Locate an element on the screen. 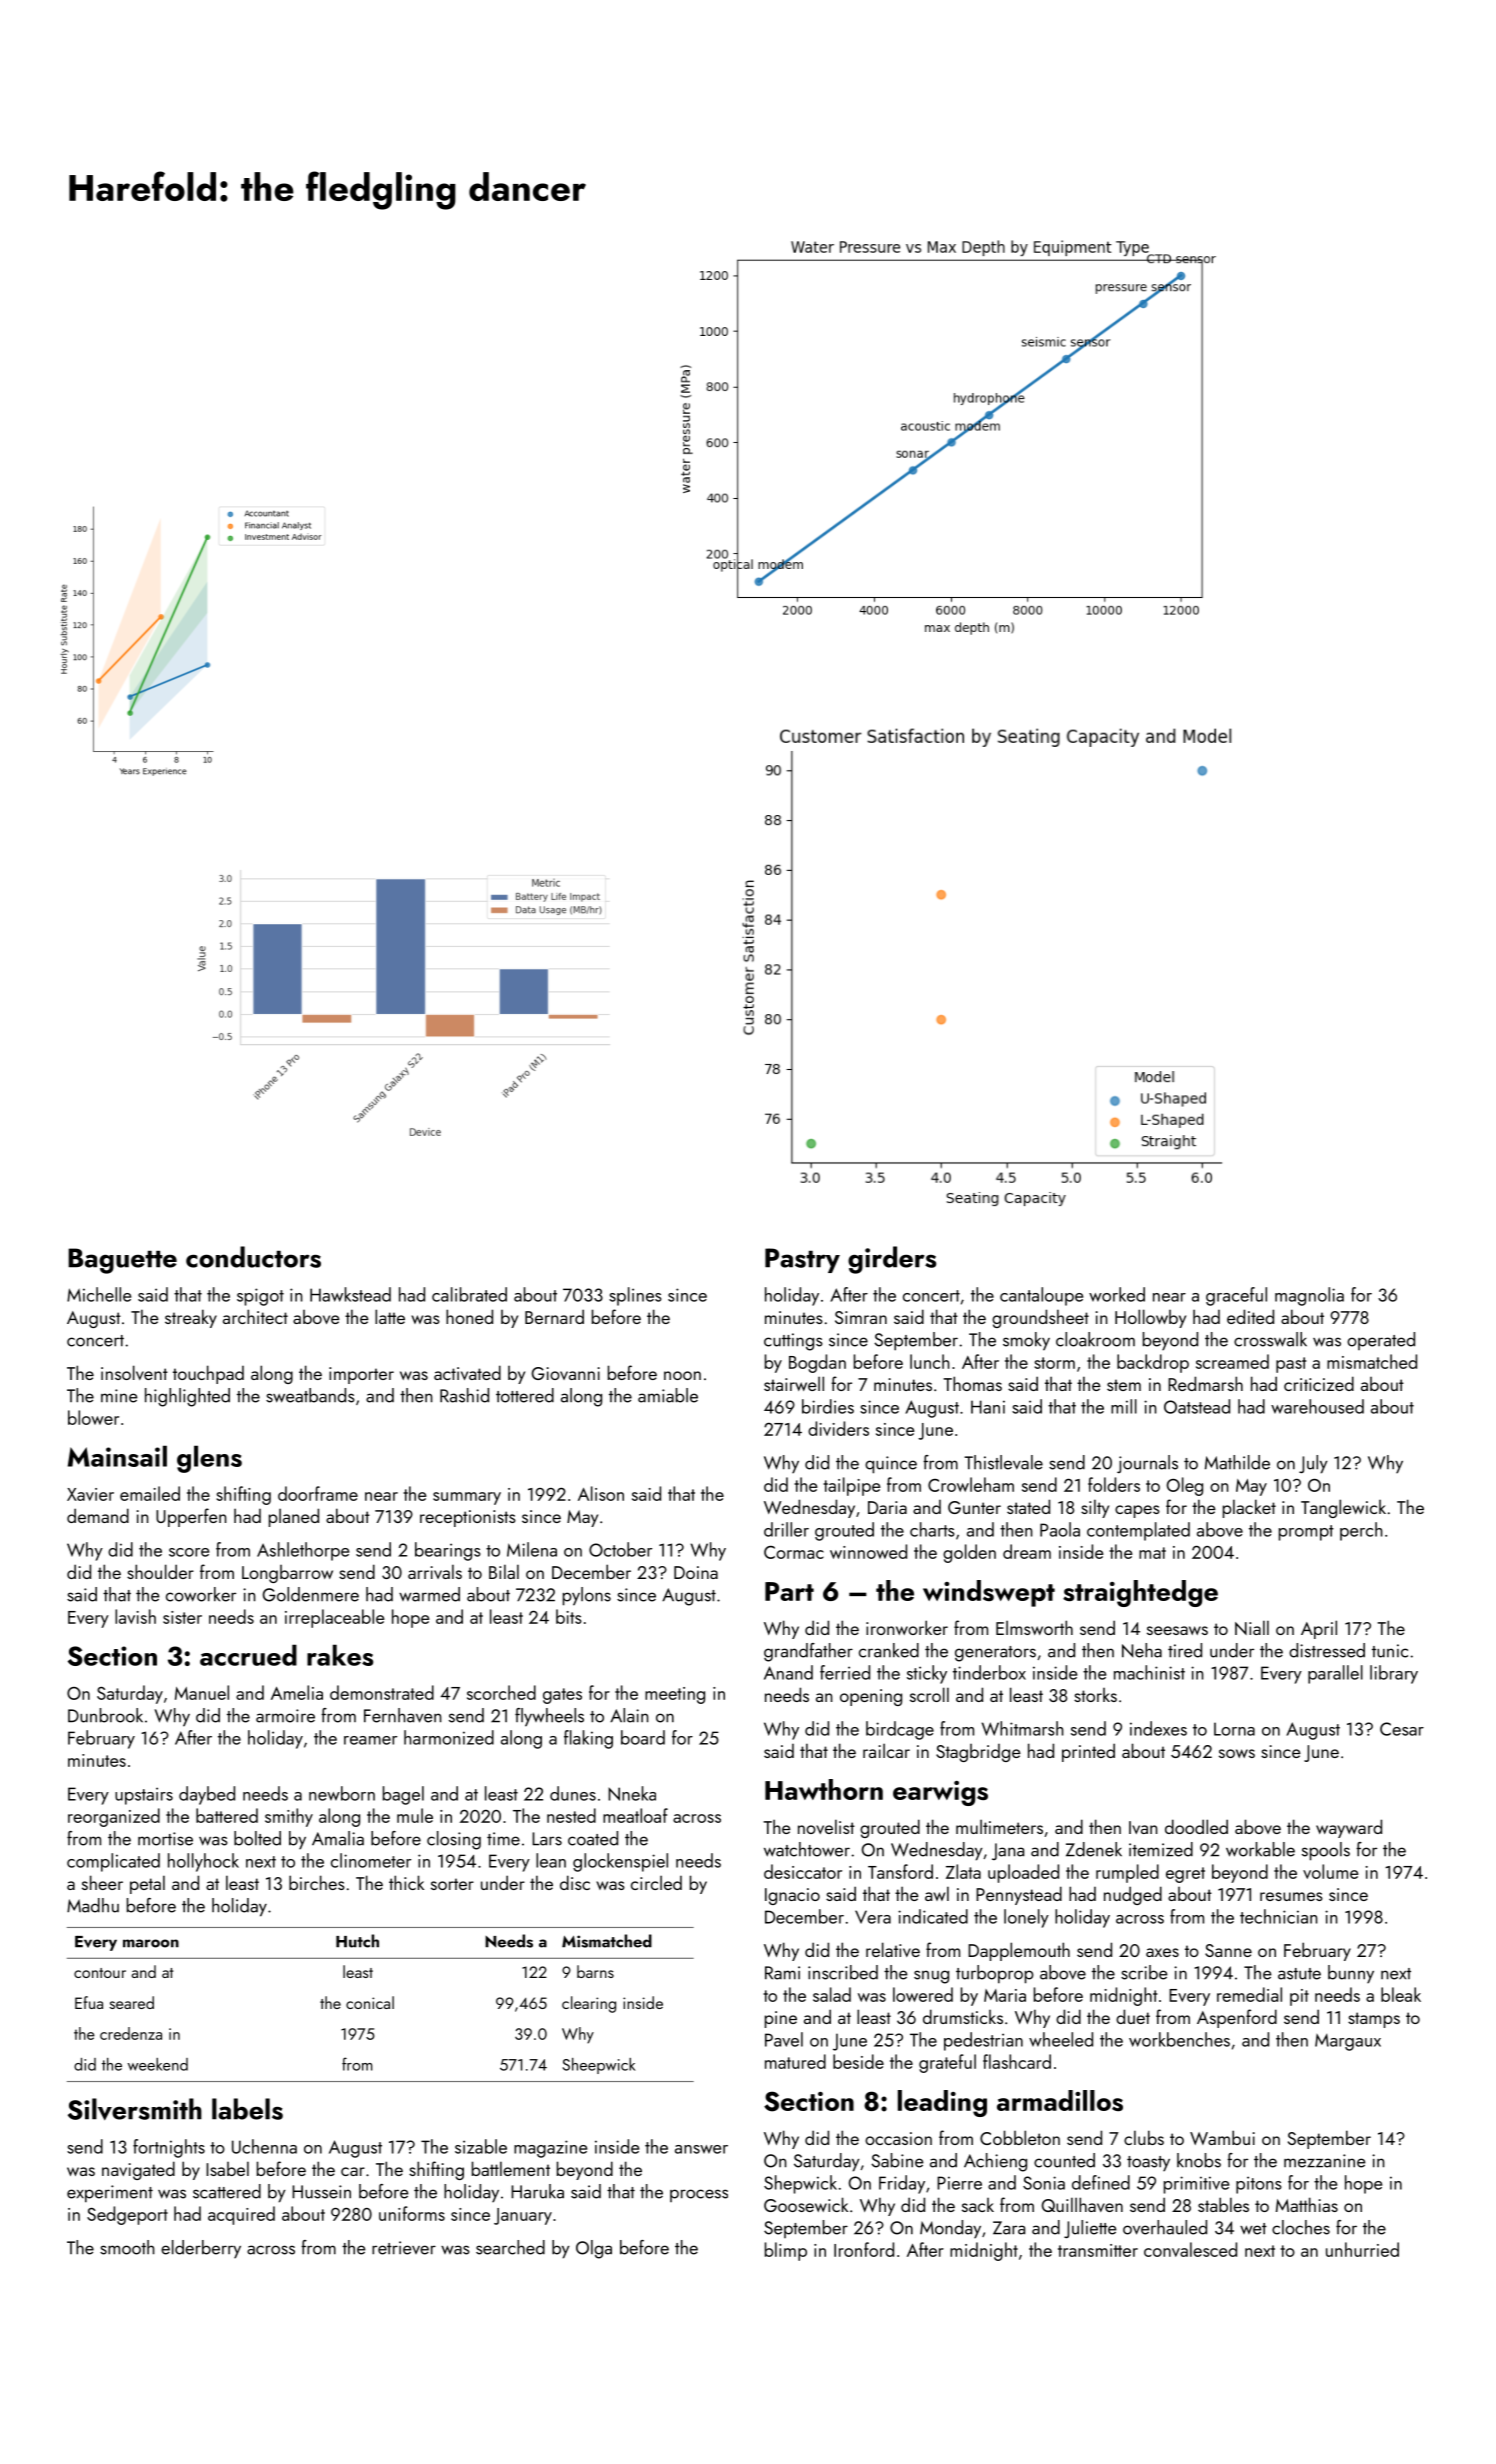  Bernard is located at coordinates (554, 1316).
